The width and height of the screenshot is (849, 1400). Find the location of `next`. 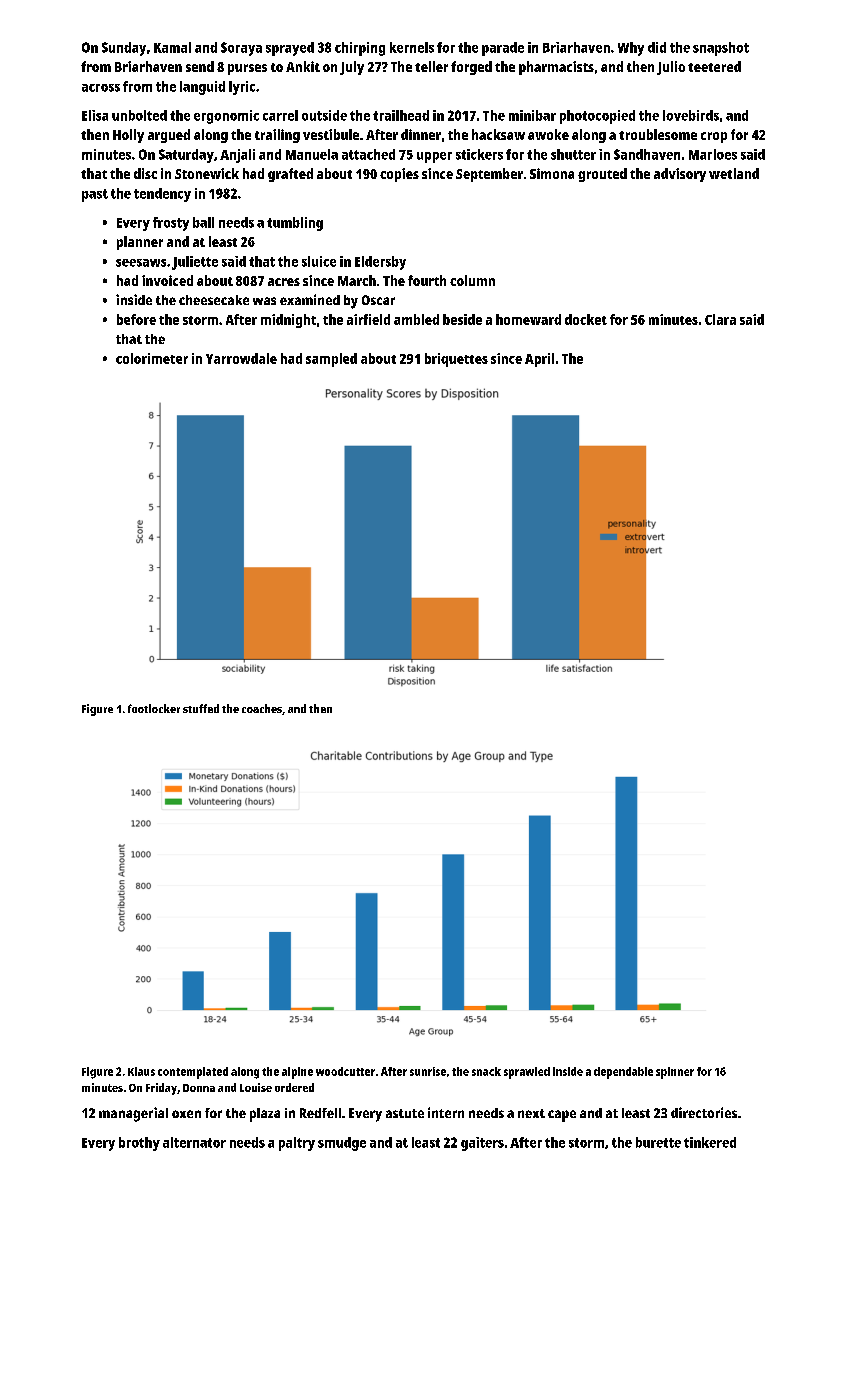

next is located at coordinates (531, 1113).
